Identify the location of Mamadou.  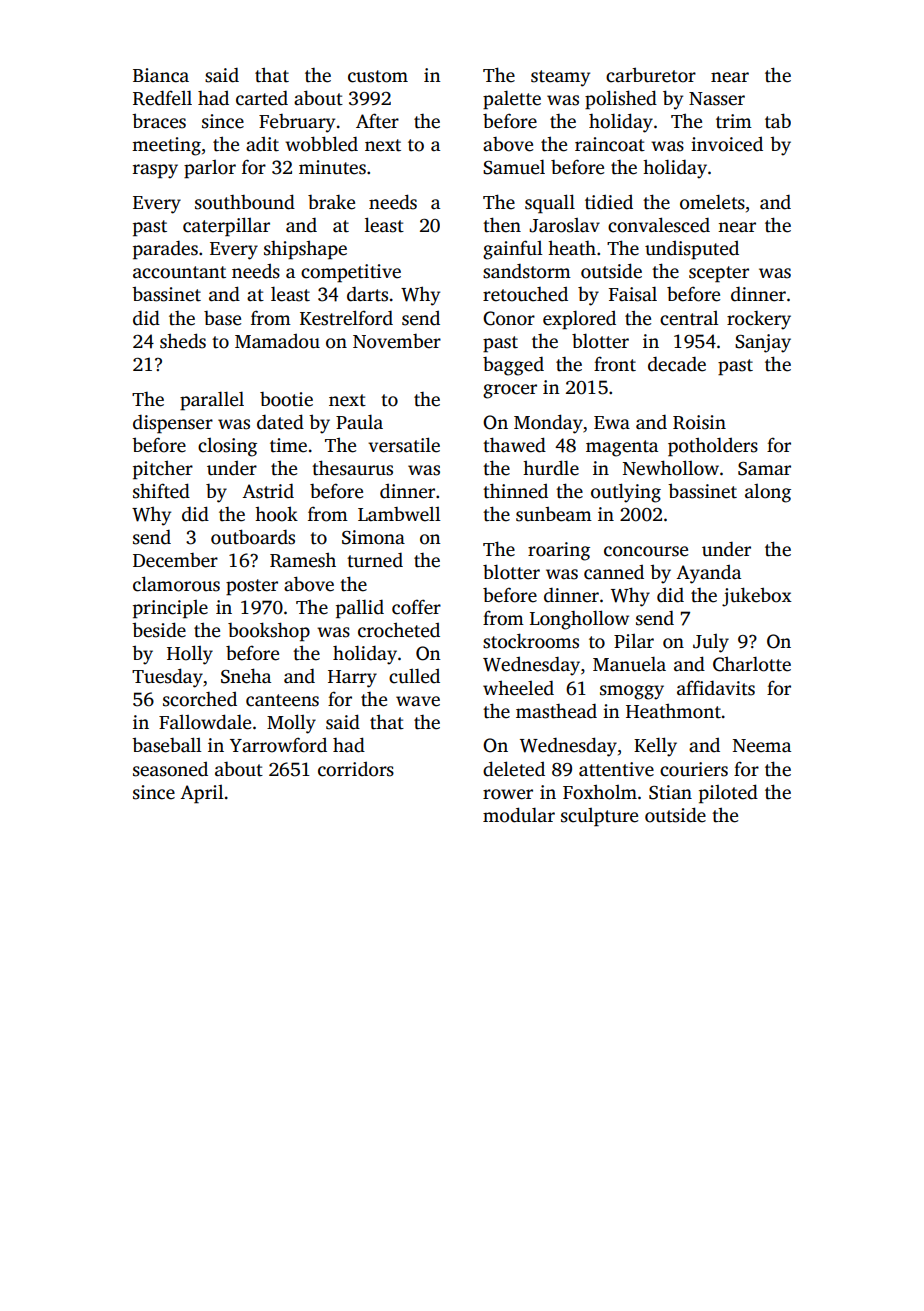
(277, 341).
